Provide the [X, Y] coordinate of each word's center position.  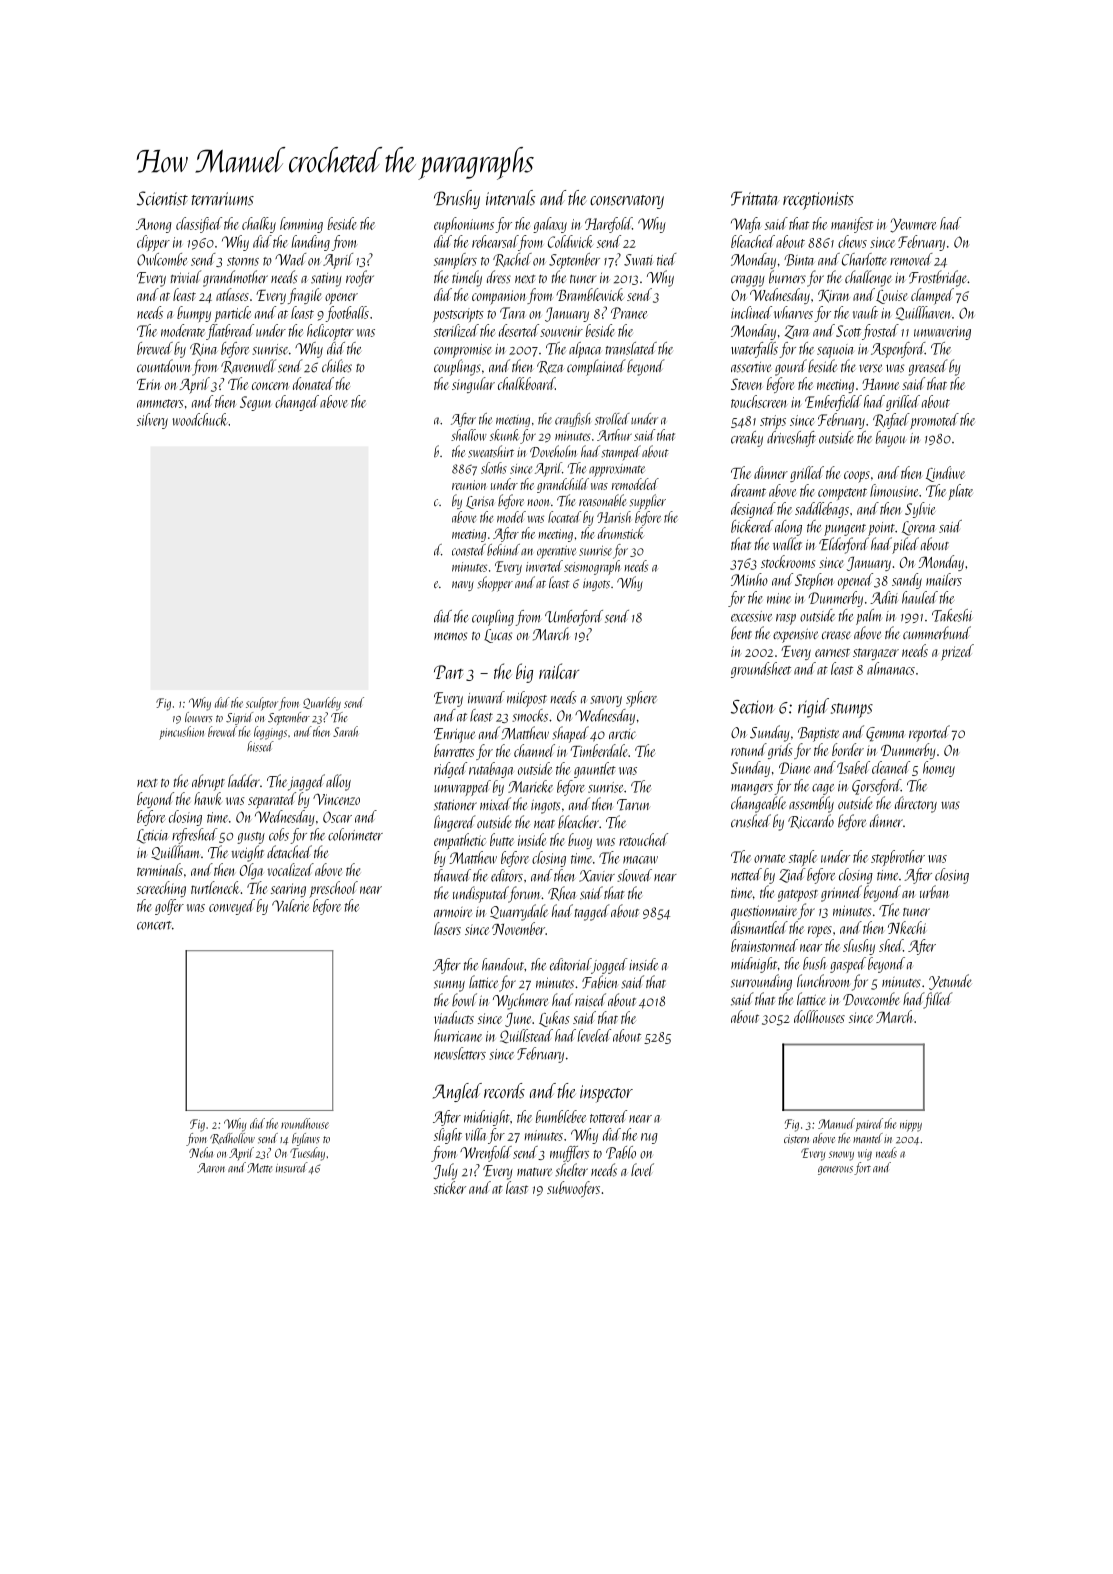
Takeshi [952, 615]
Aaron [211, 1168]
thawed [452, 875]
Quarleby [322, 704]
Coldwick [571, 241]
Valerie [290, 905]
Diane [795, 768]
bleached [753, 241]
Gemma [885, 734]
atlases [232, 294]
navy [463, 586]
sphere [641, 699]
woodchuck [200, 419]
